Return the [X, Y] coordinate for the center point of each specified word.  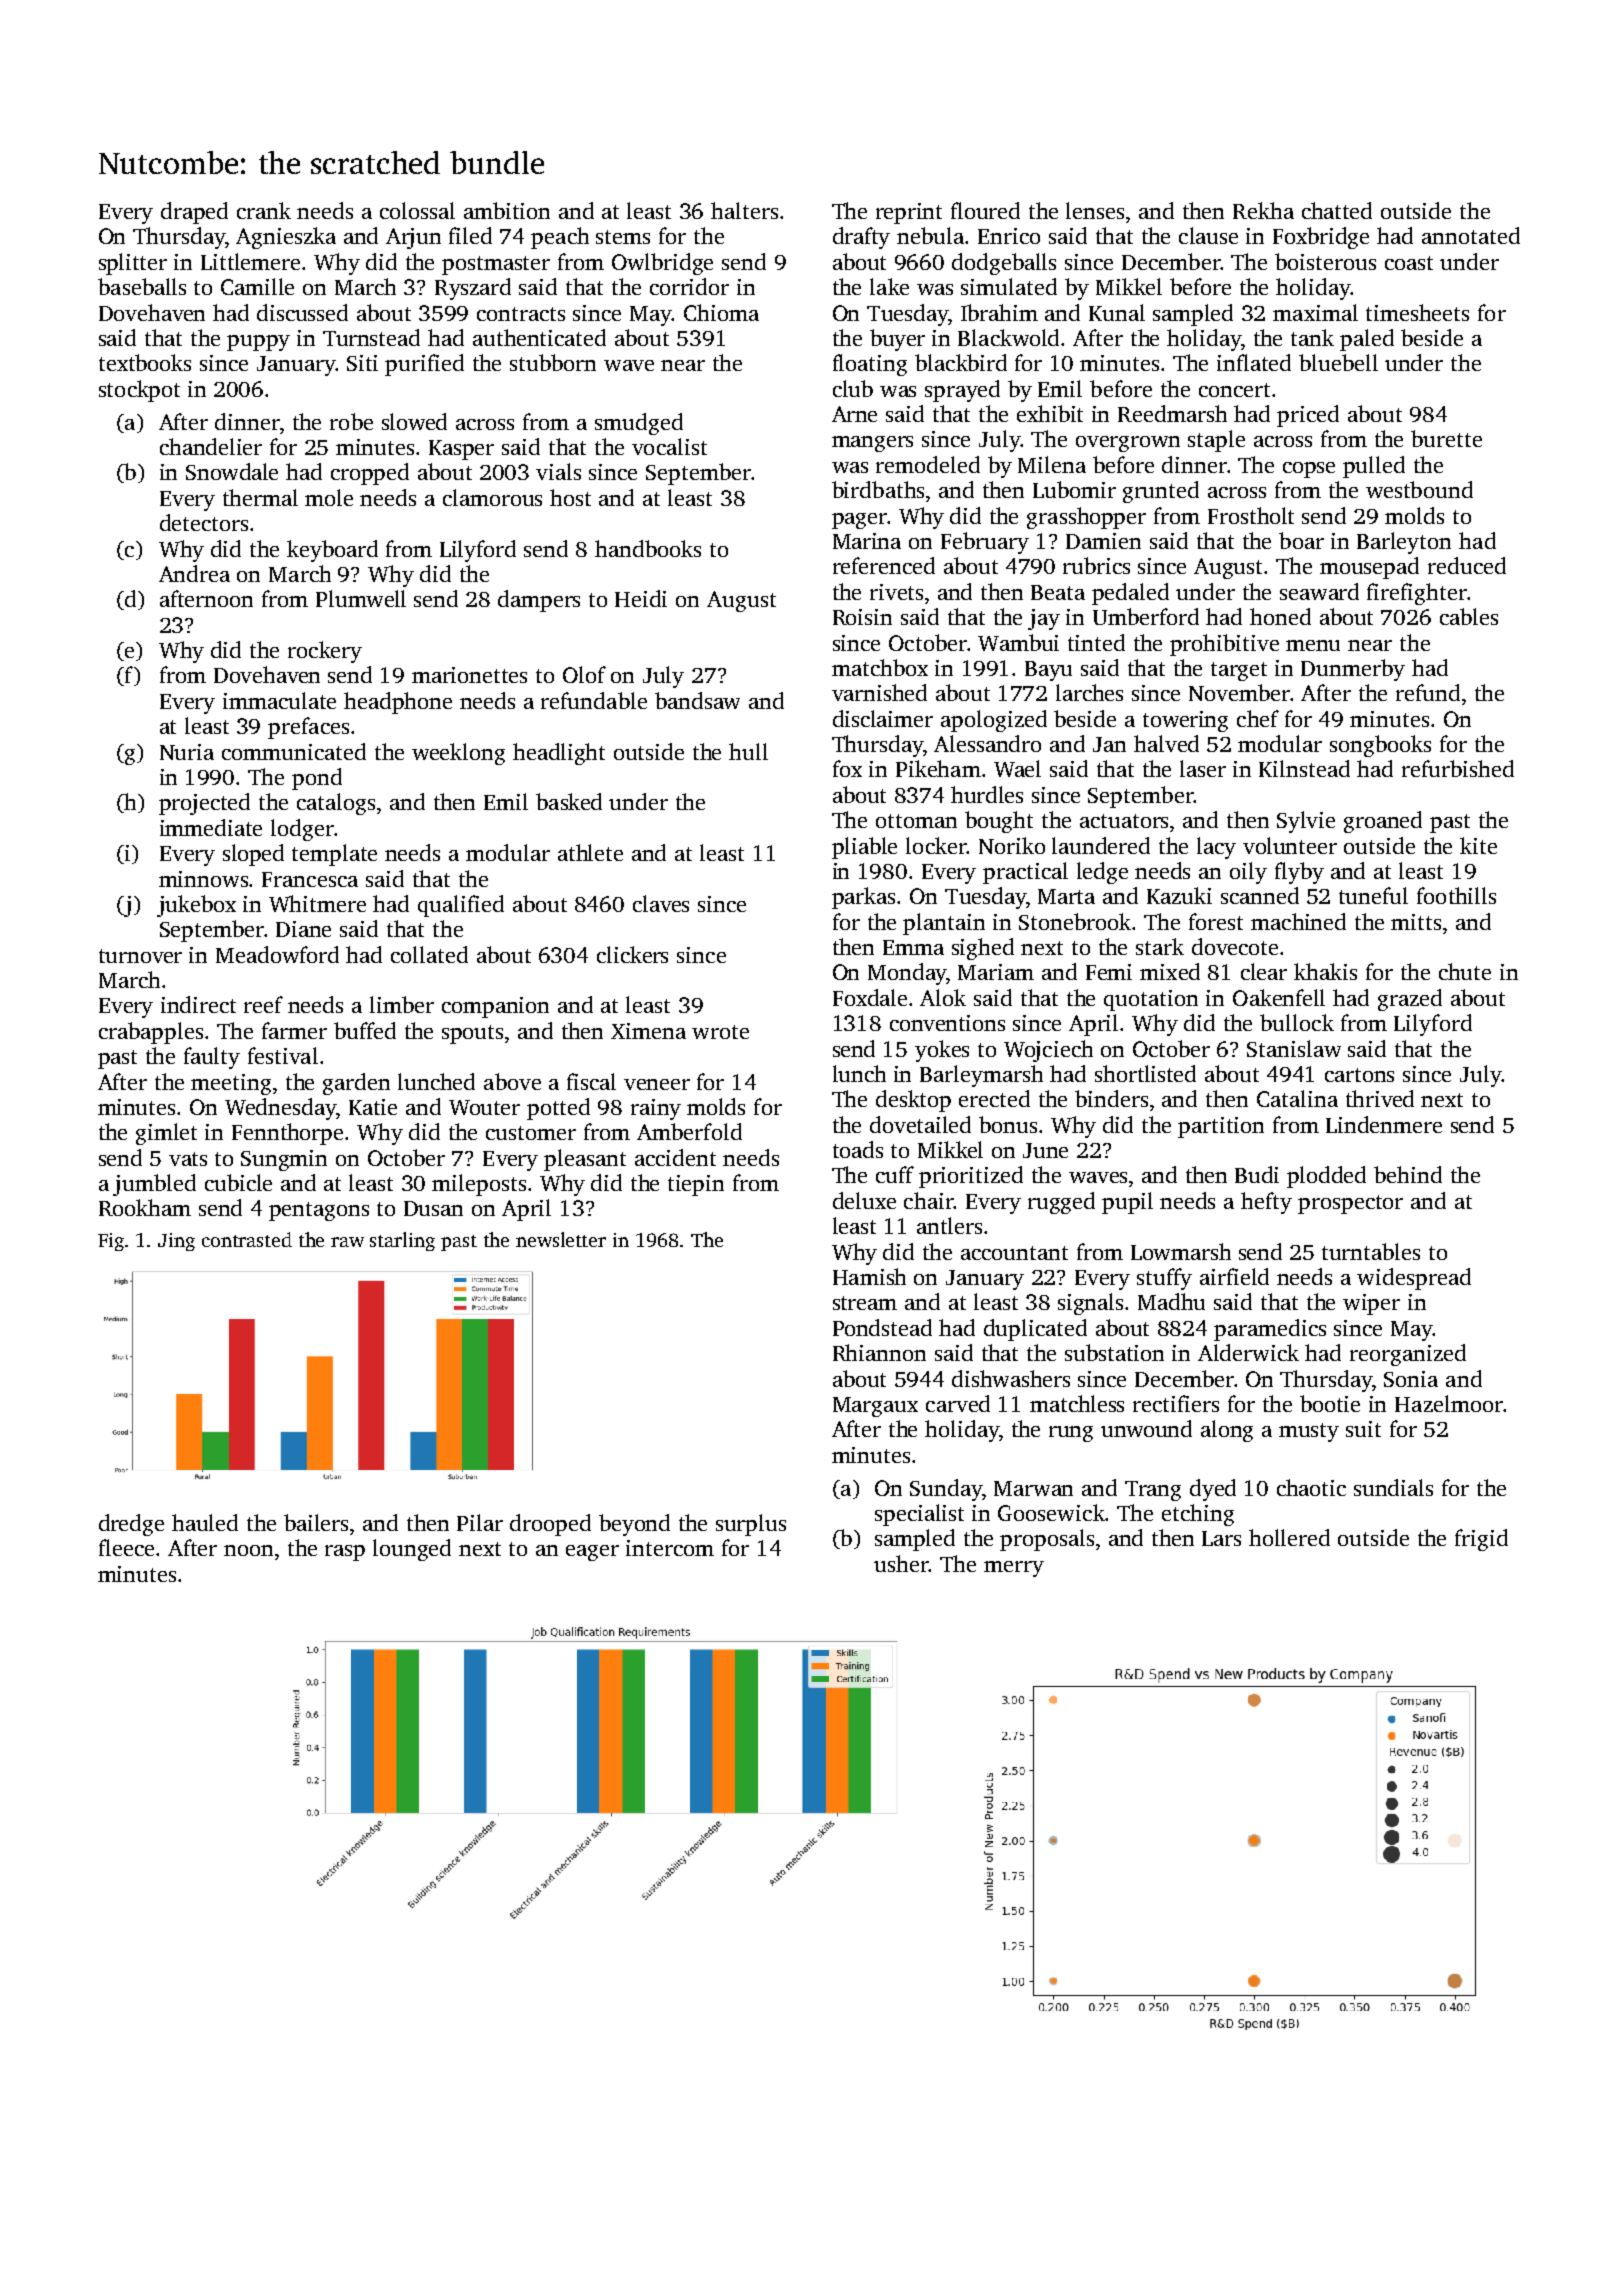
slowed [414, 421]
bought [999, 822]
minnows [203, 879]
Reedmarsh [1172, 413]
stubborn [553, 362]
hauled [205, 1522]
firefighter [1417, 594]
